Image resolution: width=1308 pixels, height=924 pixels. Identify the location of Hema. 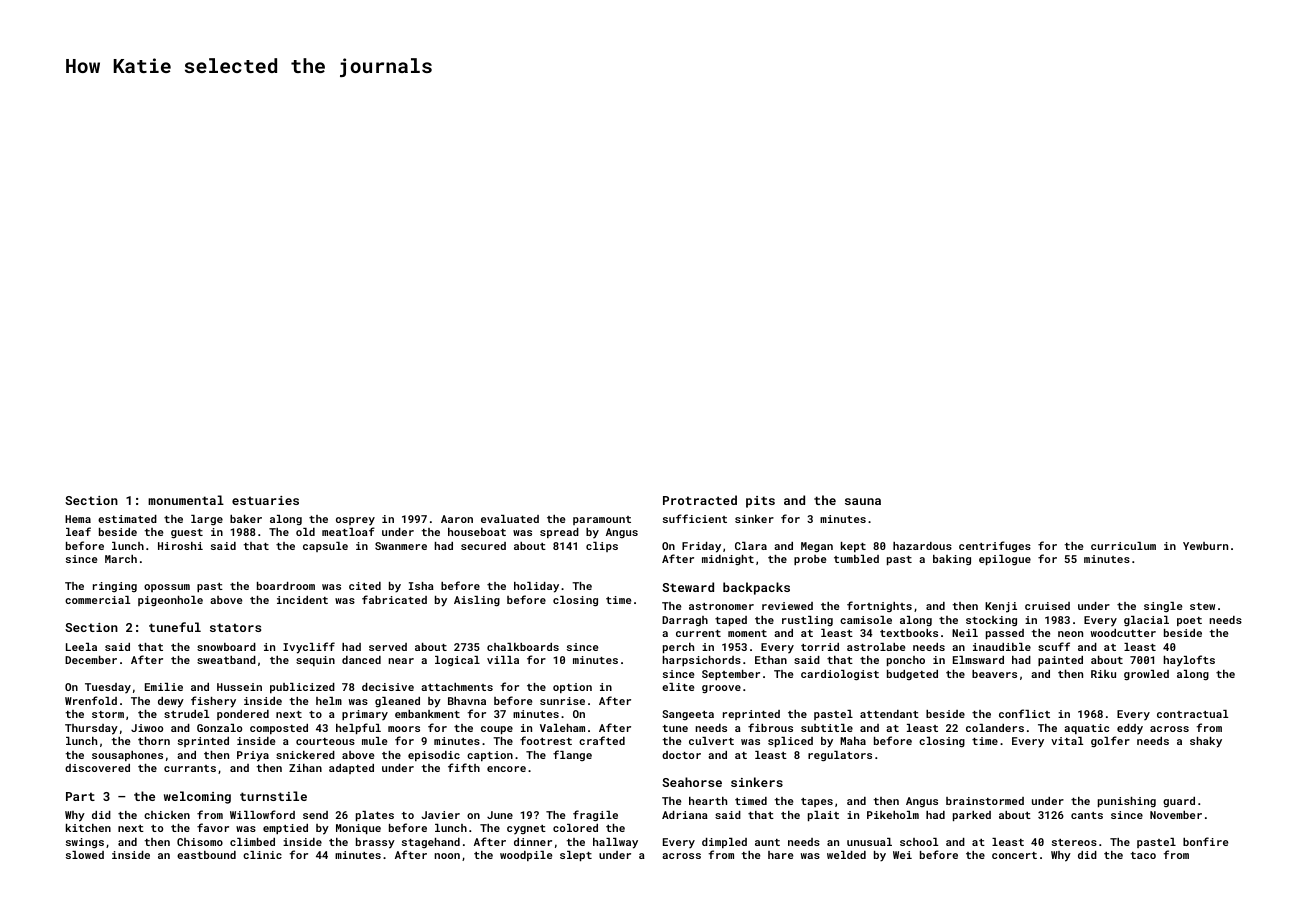
(78, 519).
